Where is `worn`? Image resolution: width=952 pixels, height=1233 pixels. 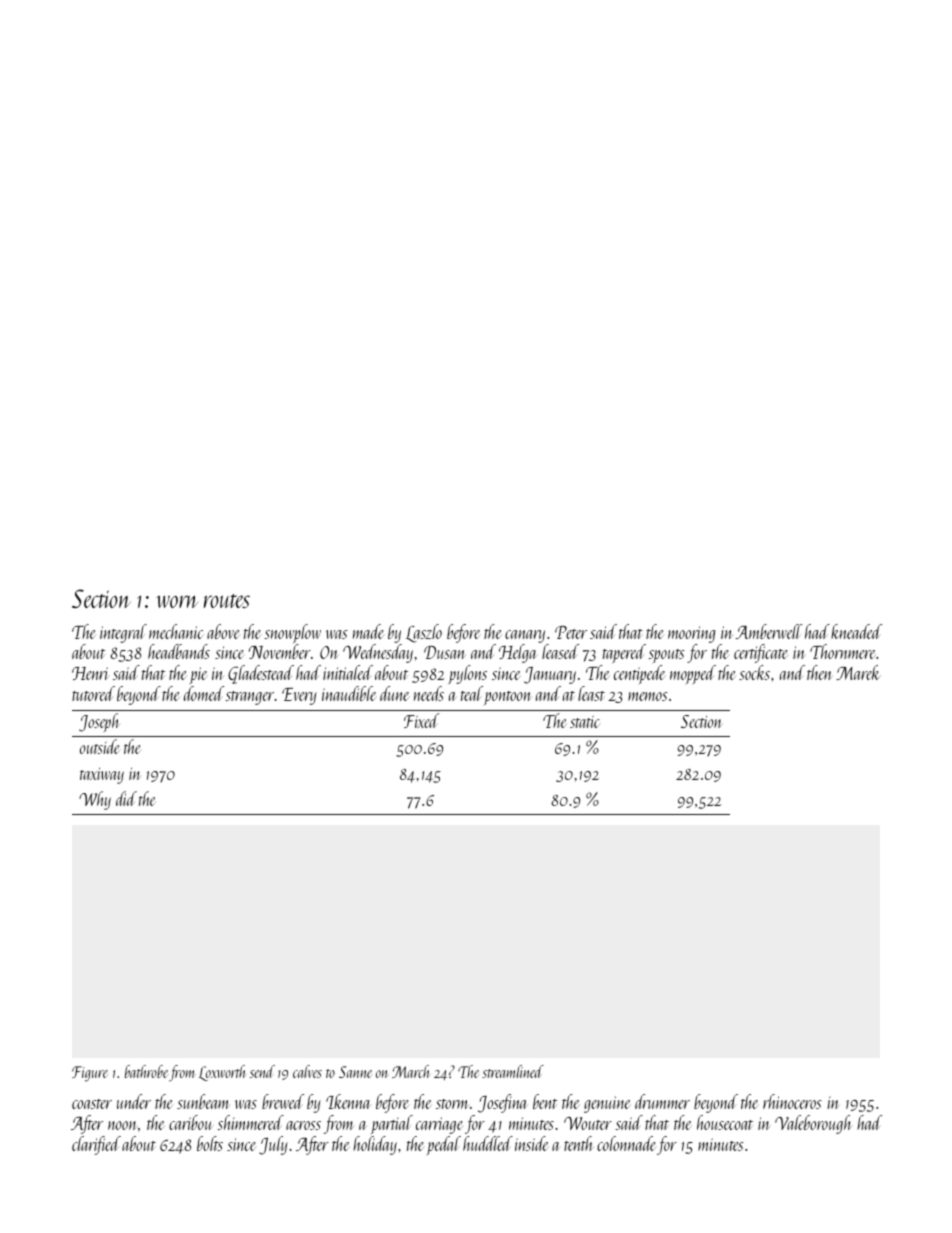
worn is located at coordinates (178, 601).
